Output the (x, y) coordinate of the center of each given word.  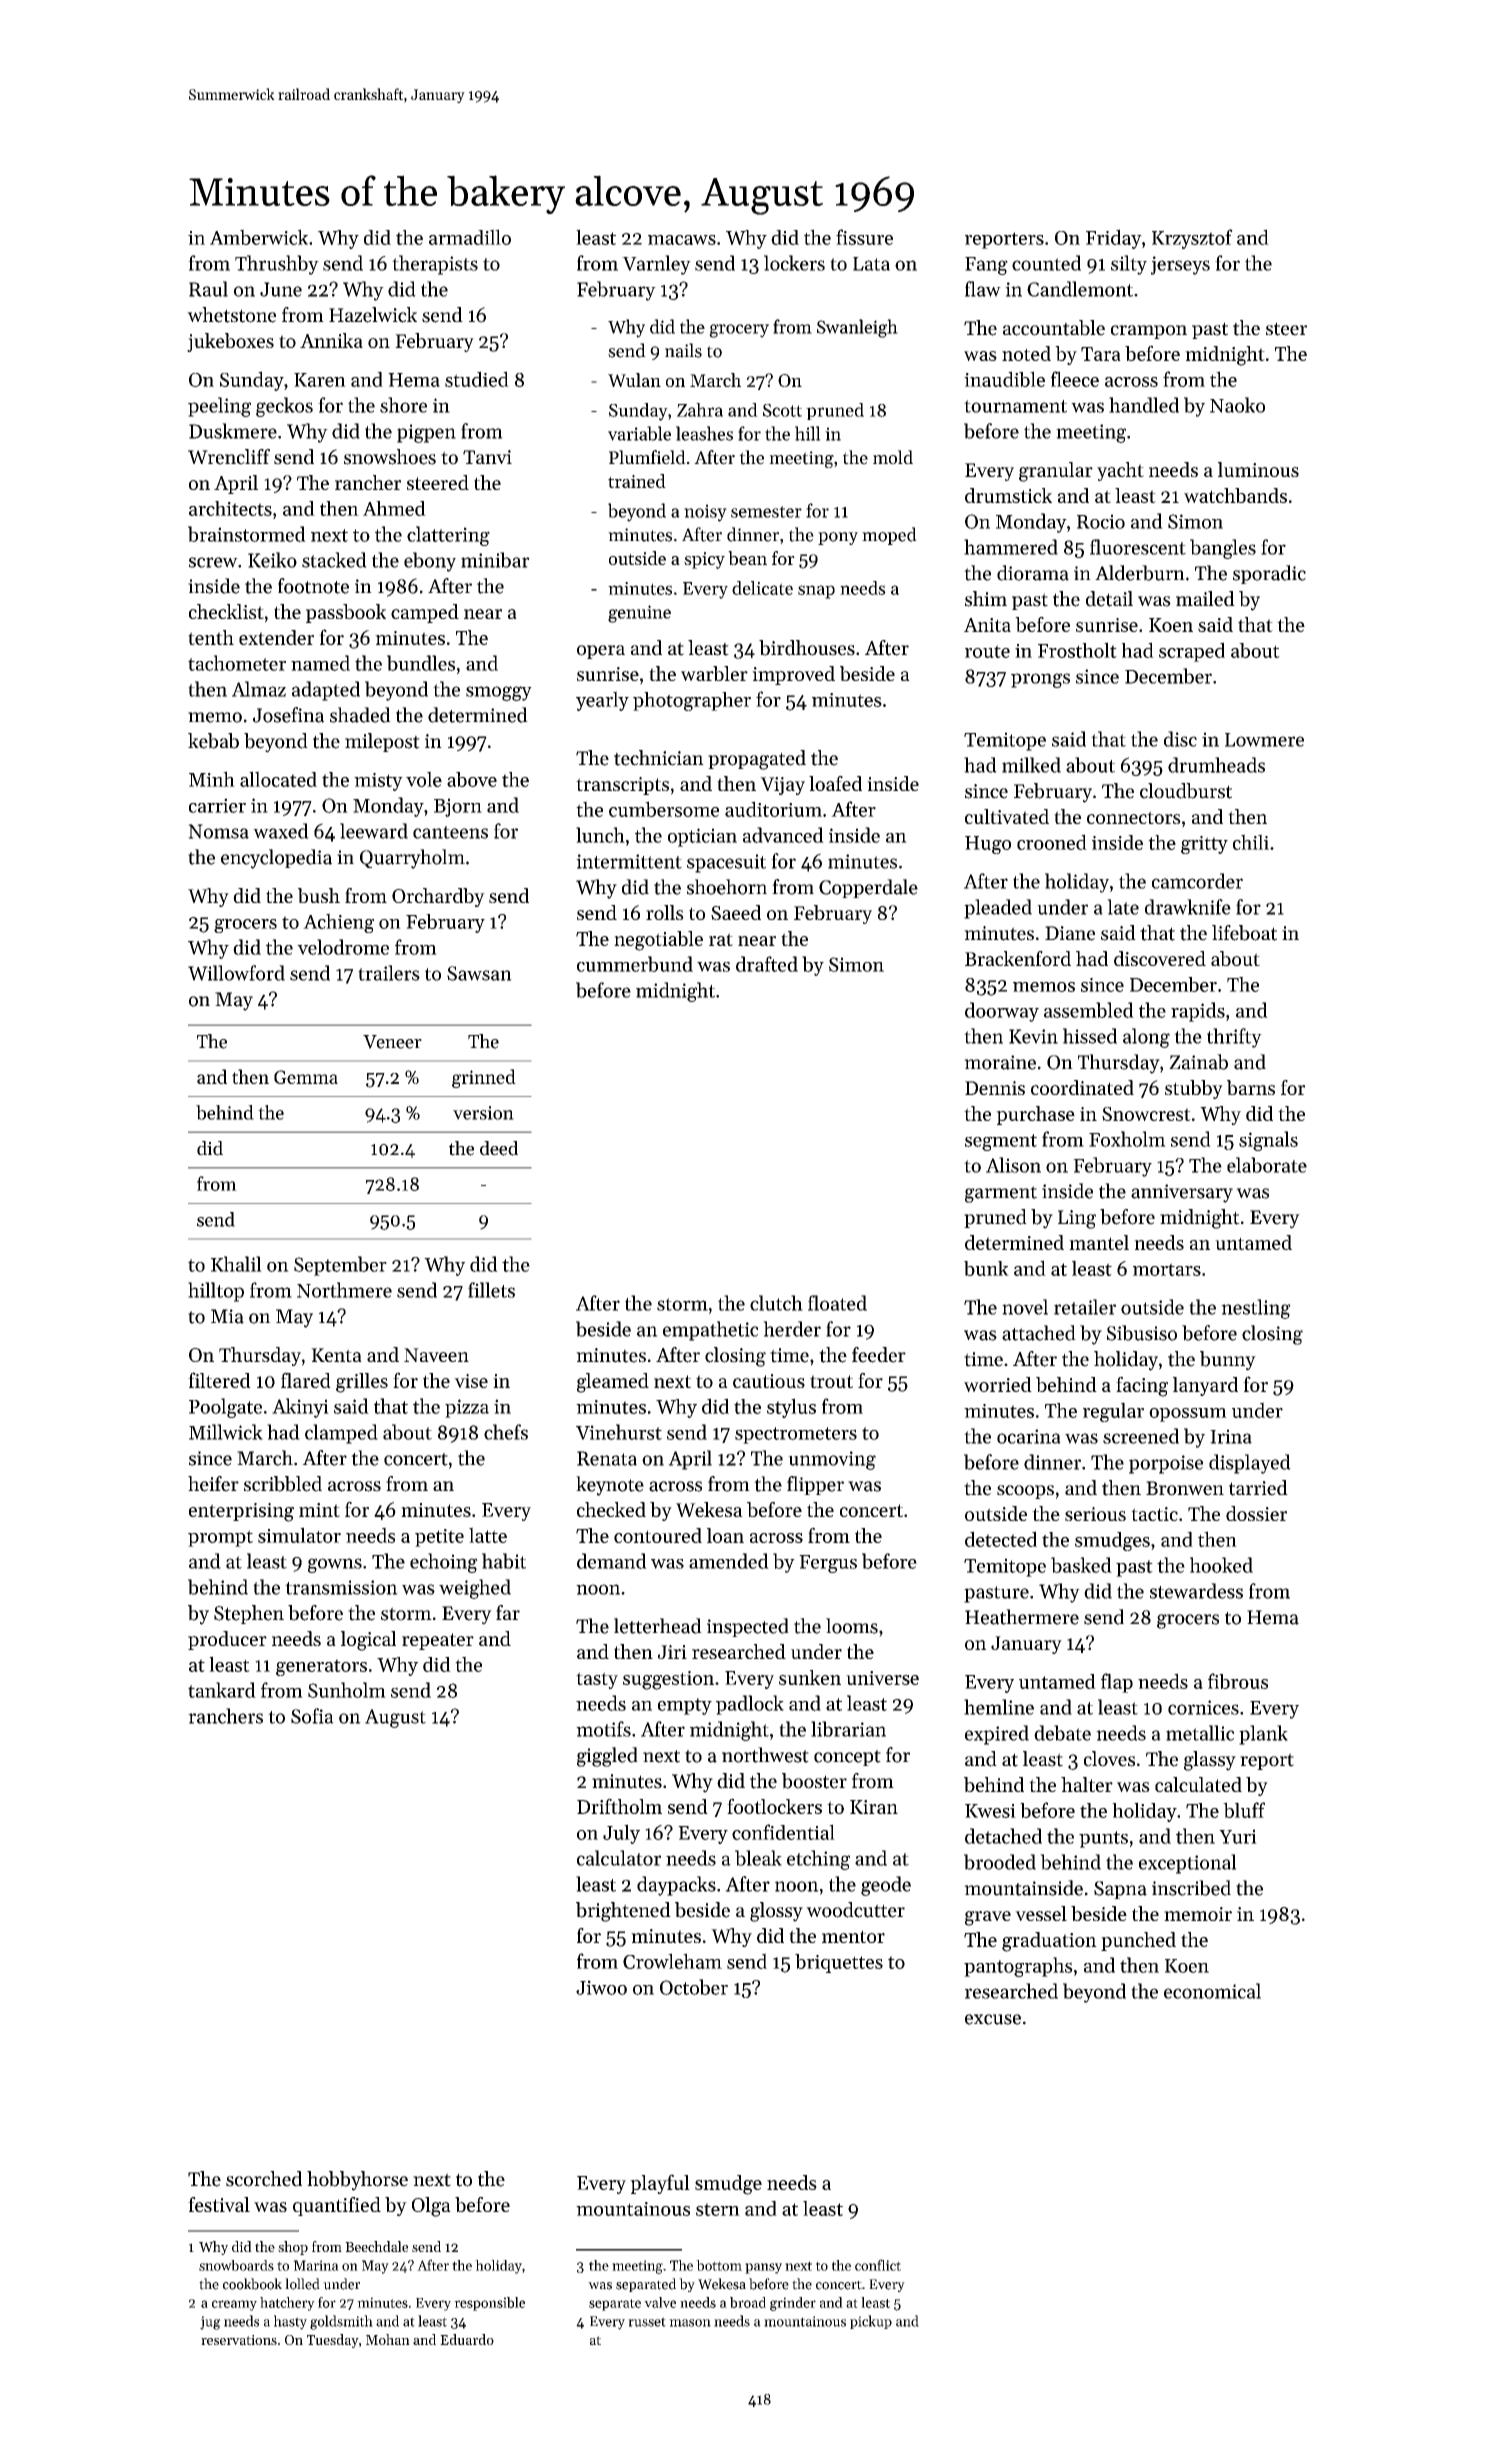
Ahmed (394, 508)
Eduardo (467, 2339)
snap (816, 592)
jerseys (1180, 265)
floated (837, 1303)
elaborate (1267, 1165)
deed (499, 1148)
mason (690, 2323)
